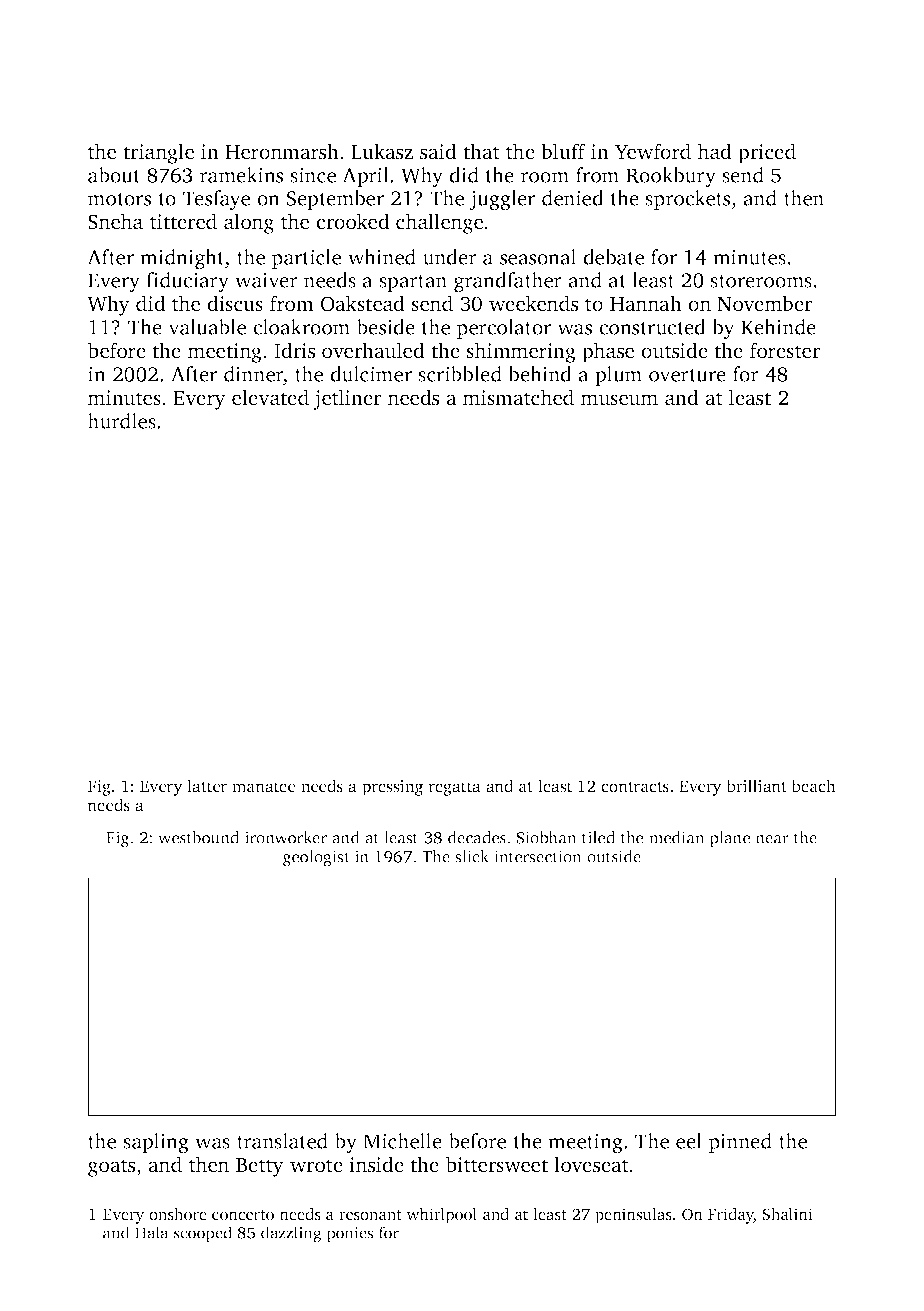 This screenshot has height=1311, width=924. Describe the element at coordinates (270, 397) in the screenshot. I see `elevated` at that location.
